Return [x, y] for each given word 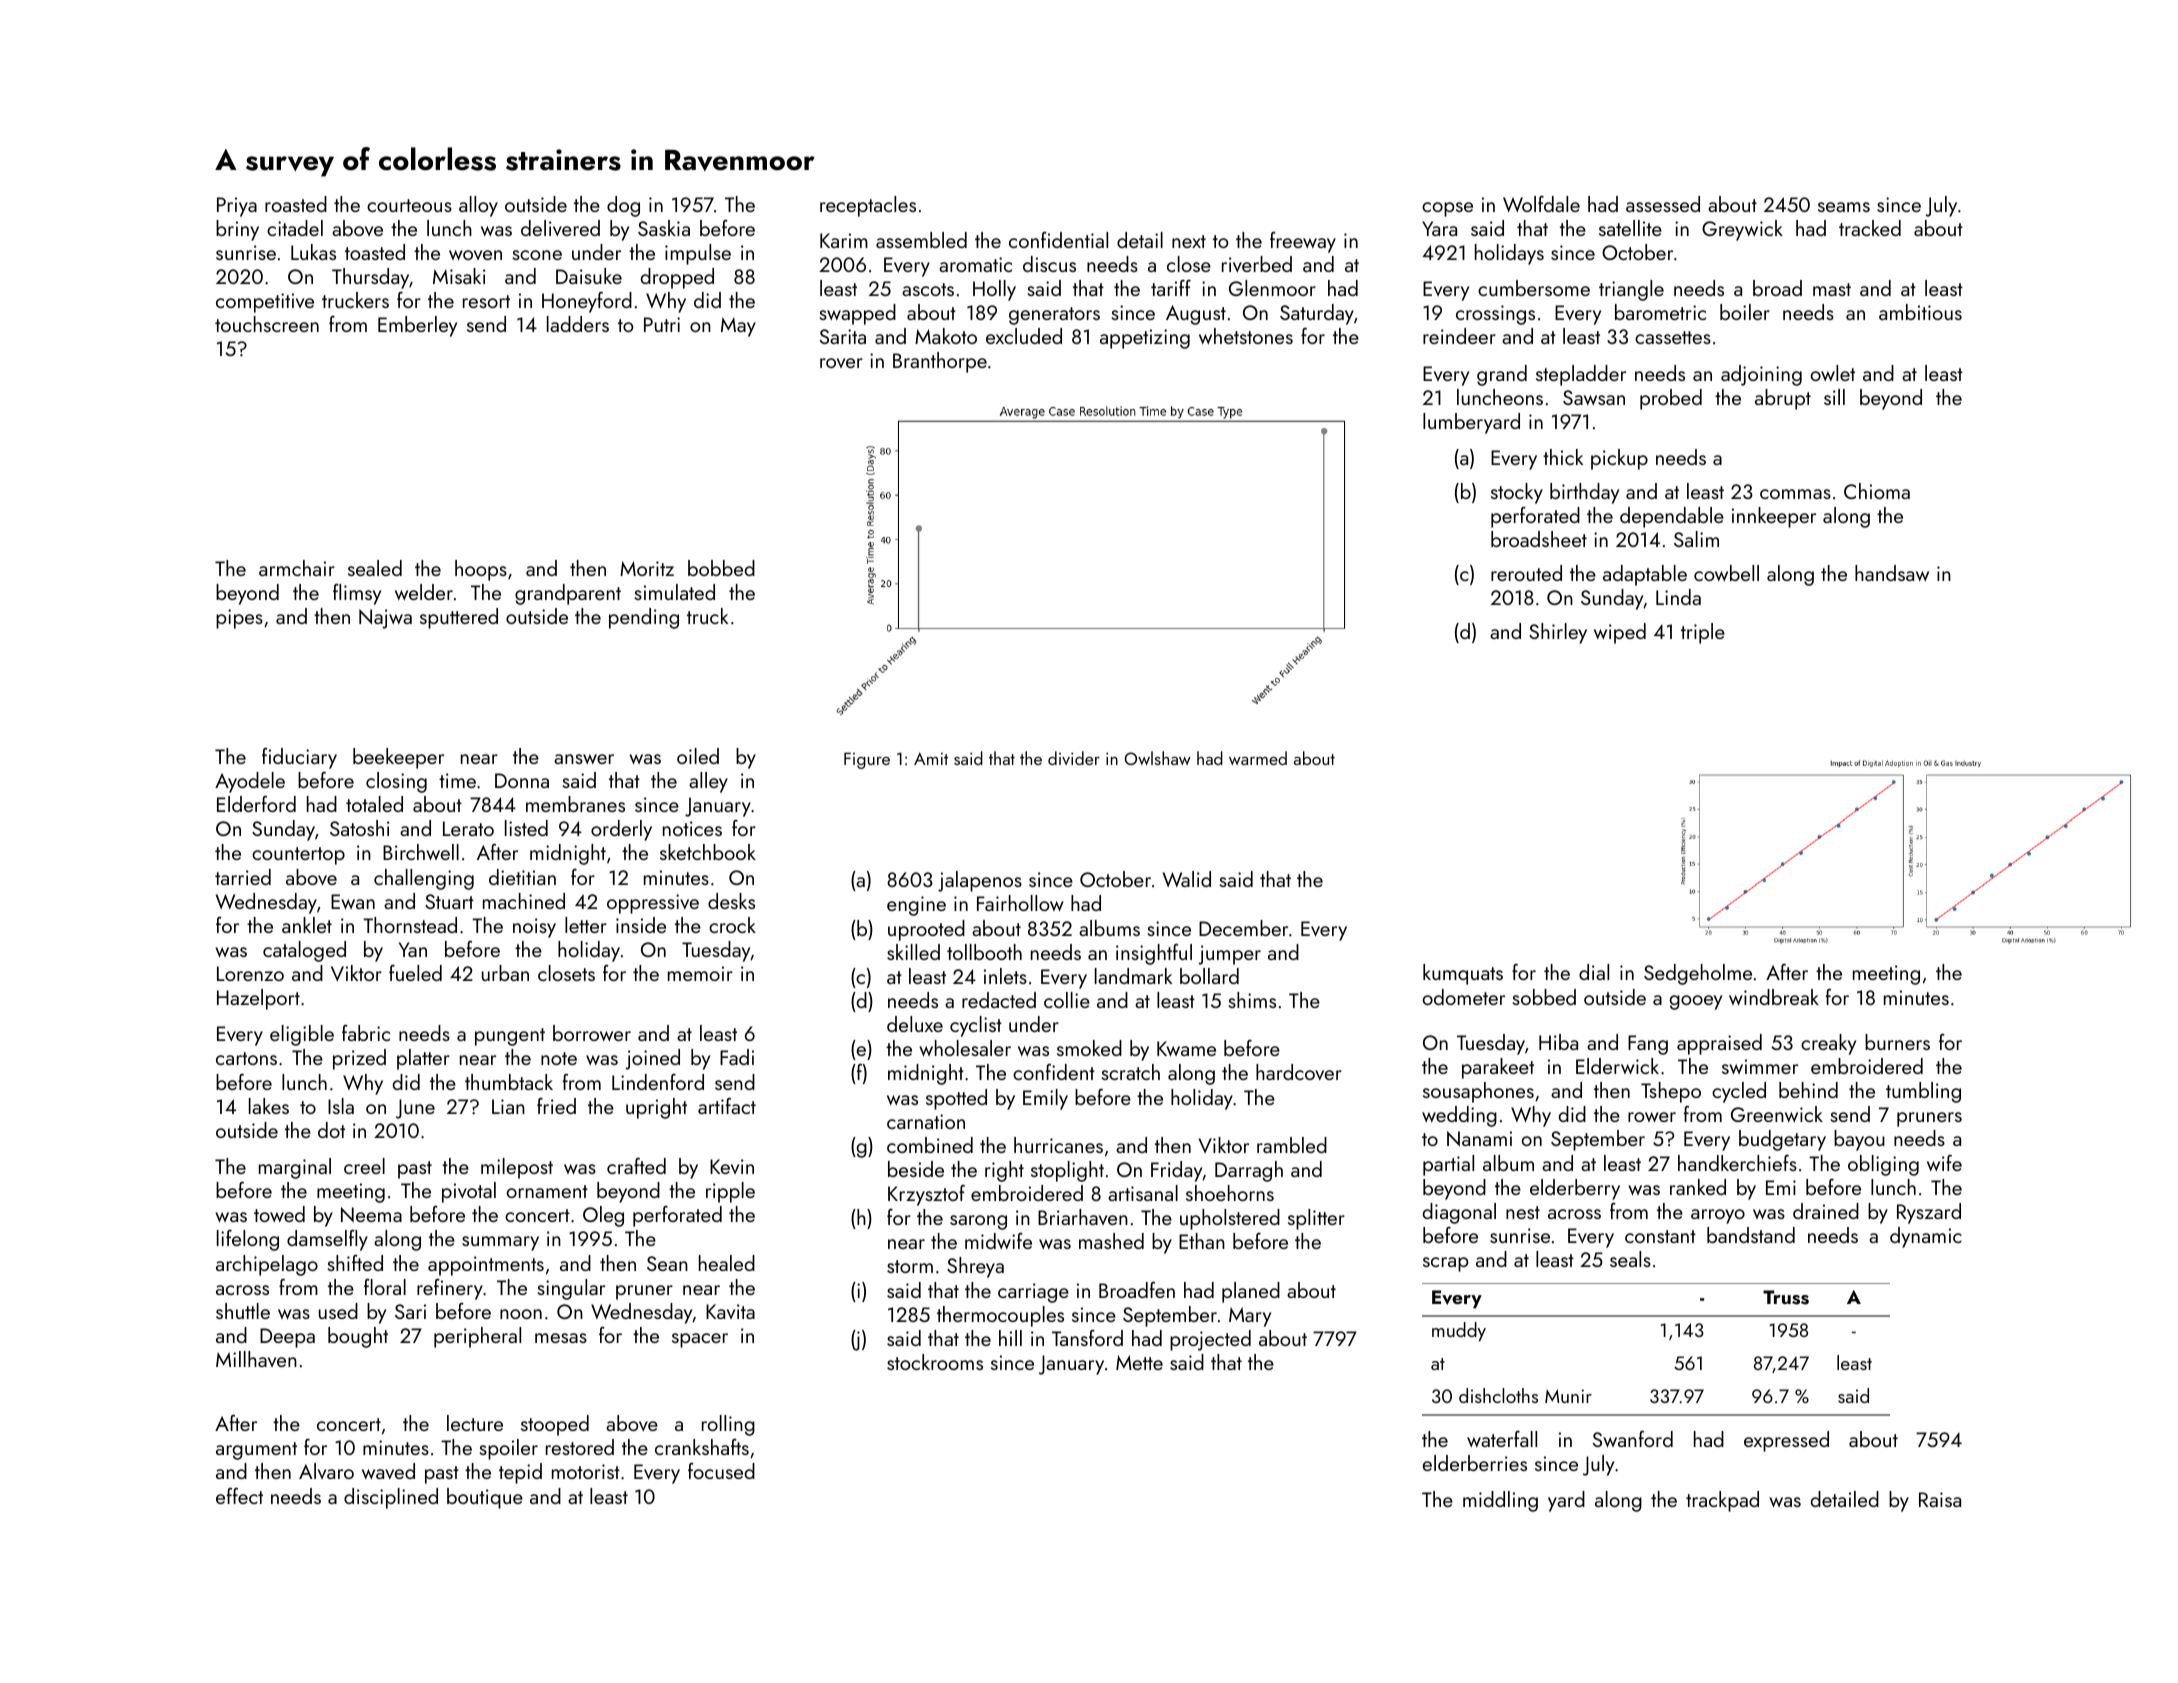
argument [256, 1451]
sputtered [459, 618]
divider [1074, 758]
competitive [265, 303]
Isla [341, 1106]
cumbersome [1534, 288]
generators [1054, 316]
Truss [1786, 1297]
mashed [1111, 1241]
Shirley [1558, 633]
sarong [978, 1222]
